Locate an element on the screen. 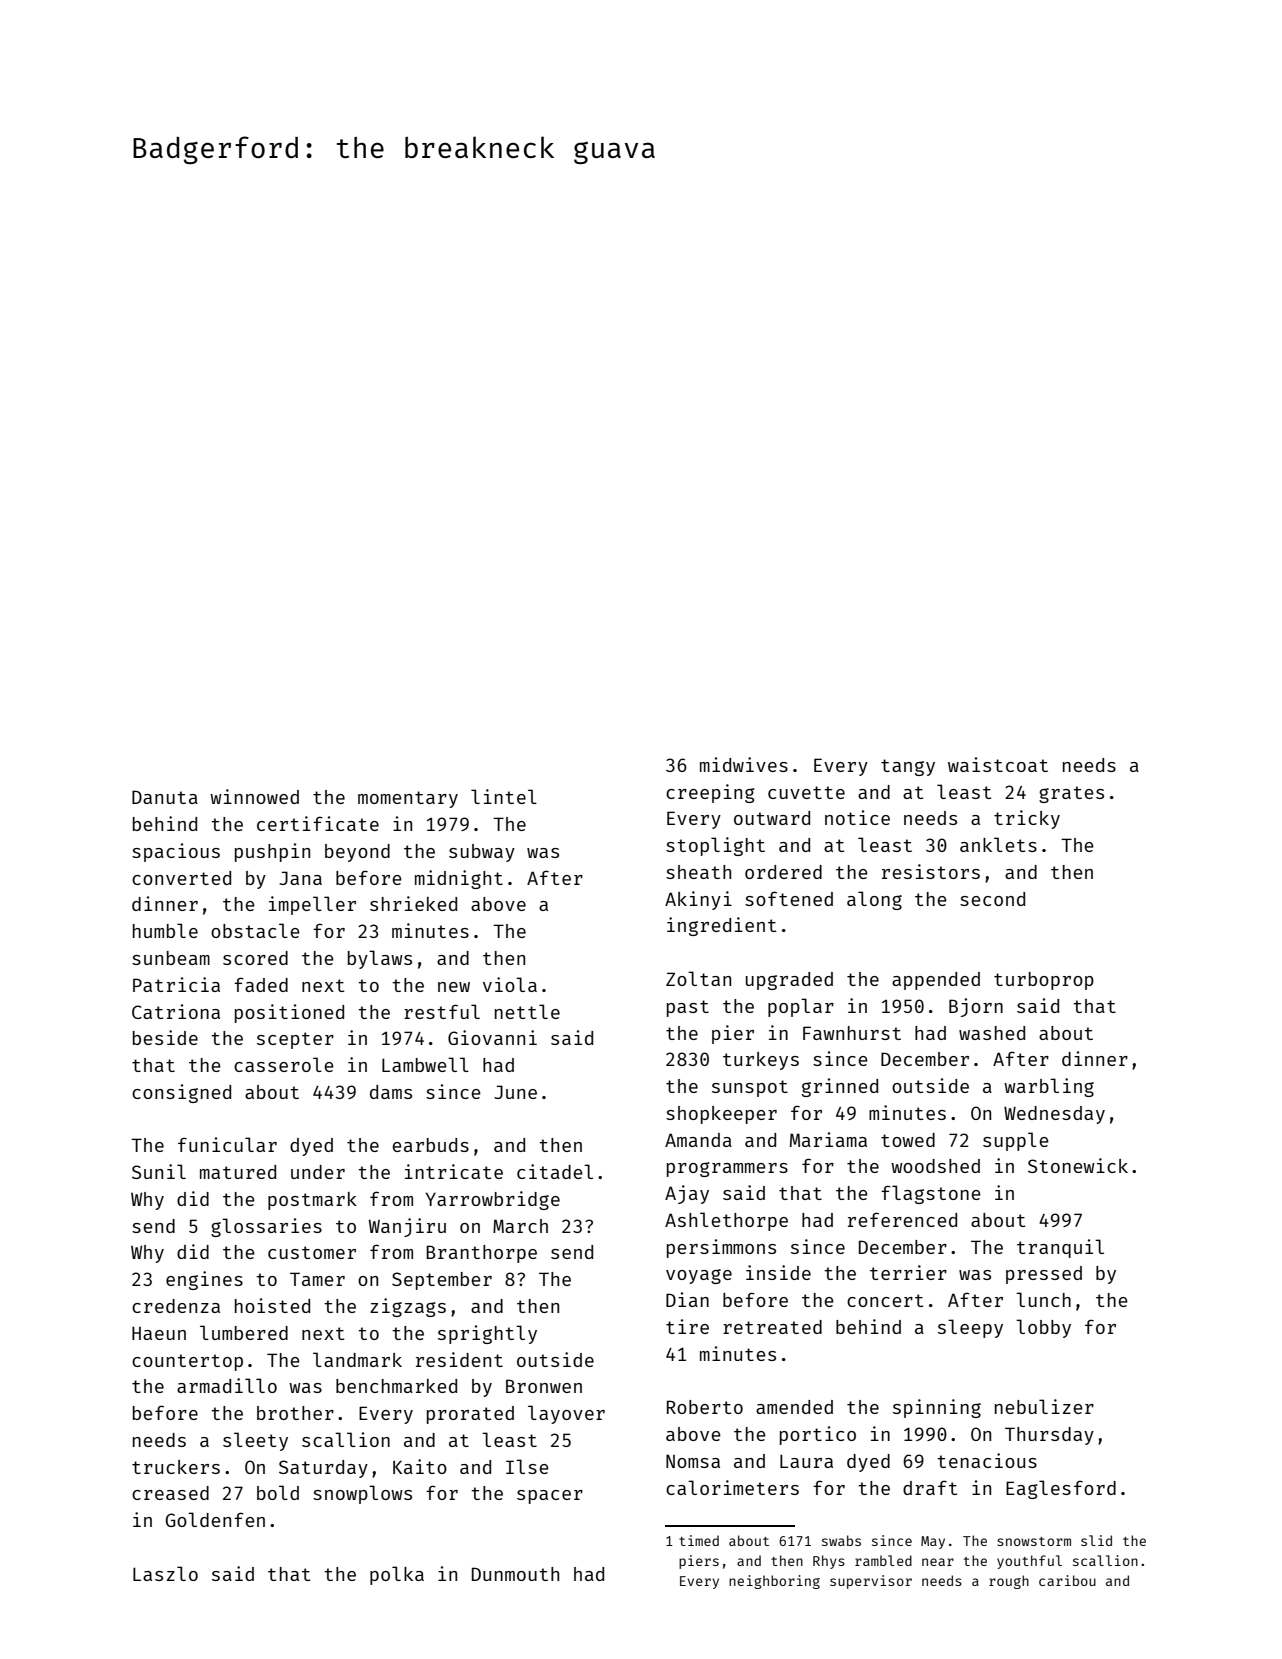  Dunmouth is located at coordinates (515, 1574).
